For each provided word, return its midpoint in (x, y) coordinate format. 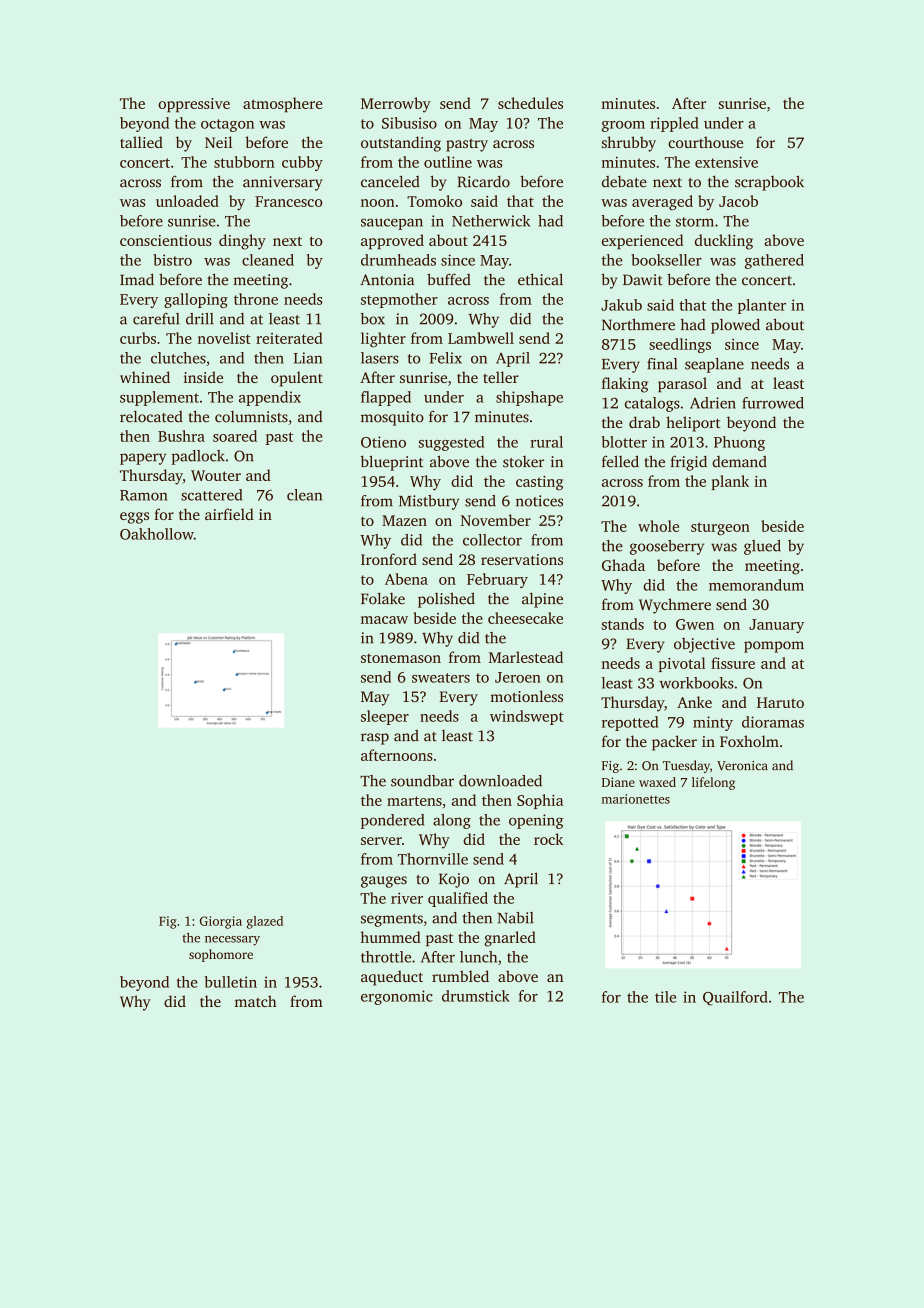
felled (620, 461)
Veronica (742, 766)
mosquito (392, 418)
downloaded (500, 781)
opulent (297, 379)
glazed (265, 922)
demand (739, 462)
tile (665, 997)
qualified (458, 899)
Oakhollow (157, 534)
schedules (530, 103)
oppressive (194, 105)
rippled (674, 124)
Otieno (383, 442)
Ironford (389, 559)
